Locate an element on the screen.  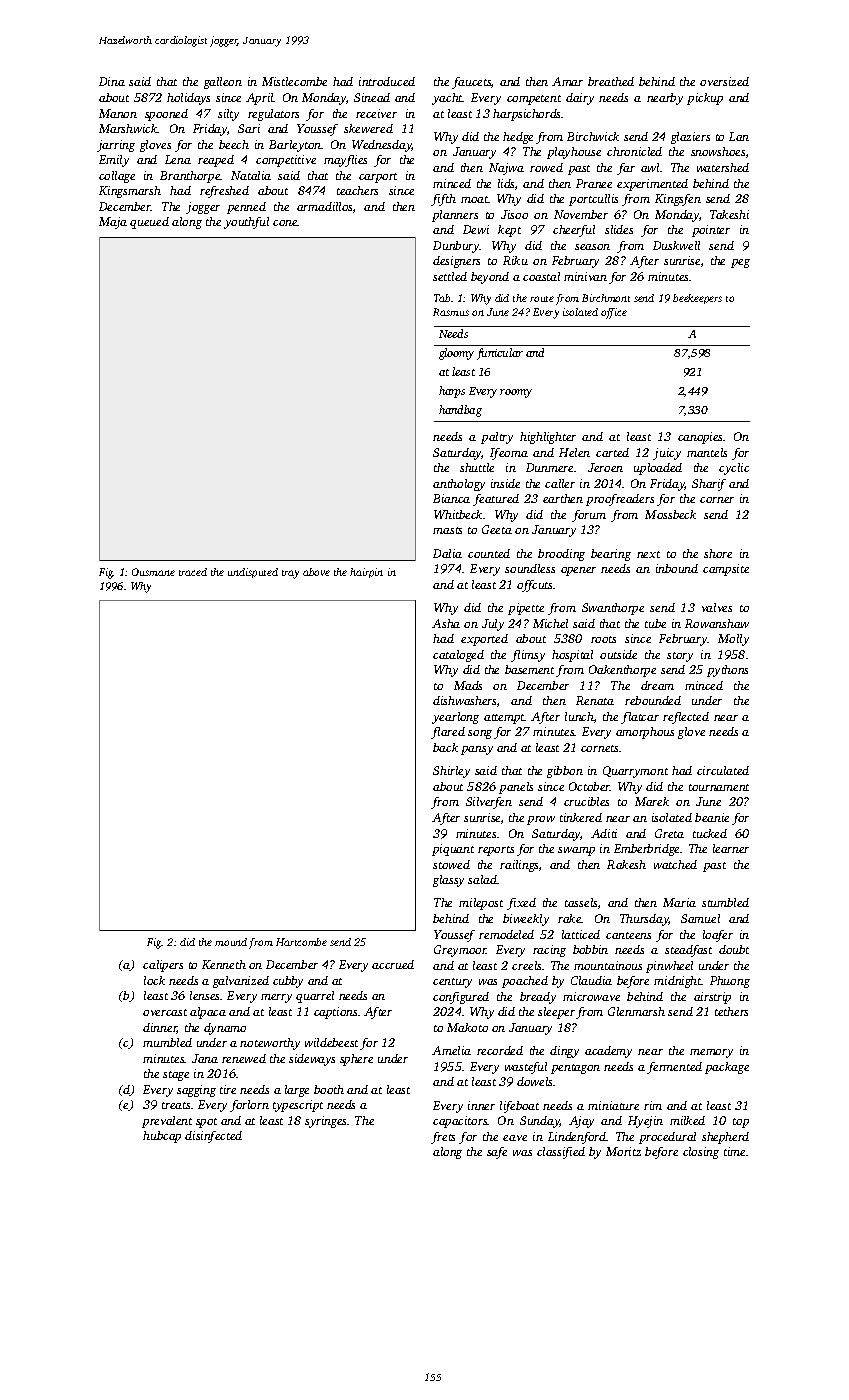
Molly is located at coordinates (733, 640).
